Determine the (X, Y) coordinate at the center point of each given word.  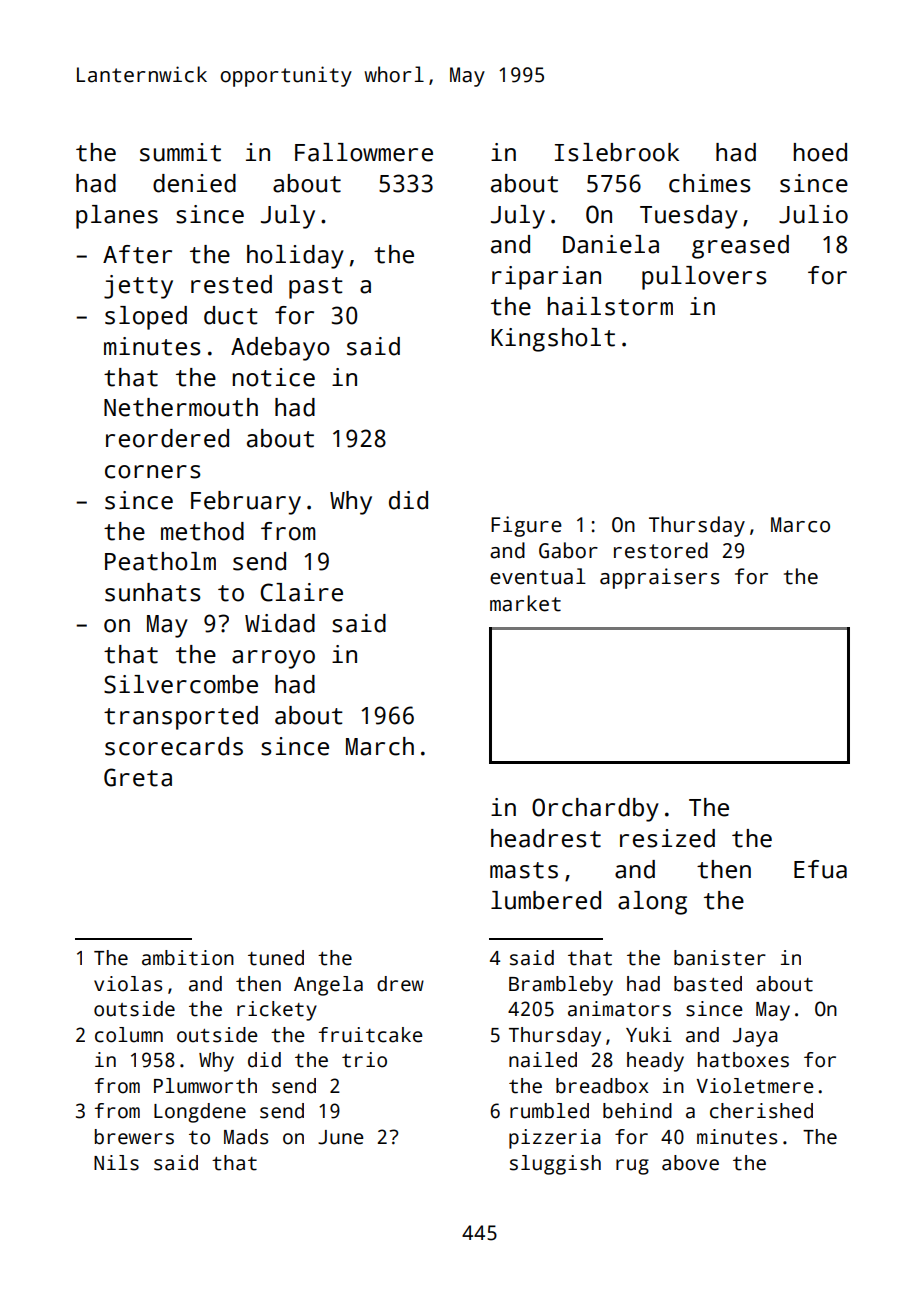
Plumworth (205, 1086)
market (525, 603)
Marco (800, 525)
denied (194, 183)
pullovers (704, 278)
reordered (167, 438)
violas (128, 984)
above (690, 1163)
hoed (820, 152)
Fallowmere (364, 152)
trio (364, 1060)
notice (274, 377)
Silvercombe (181, 684)
